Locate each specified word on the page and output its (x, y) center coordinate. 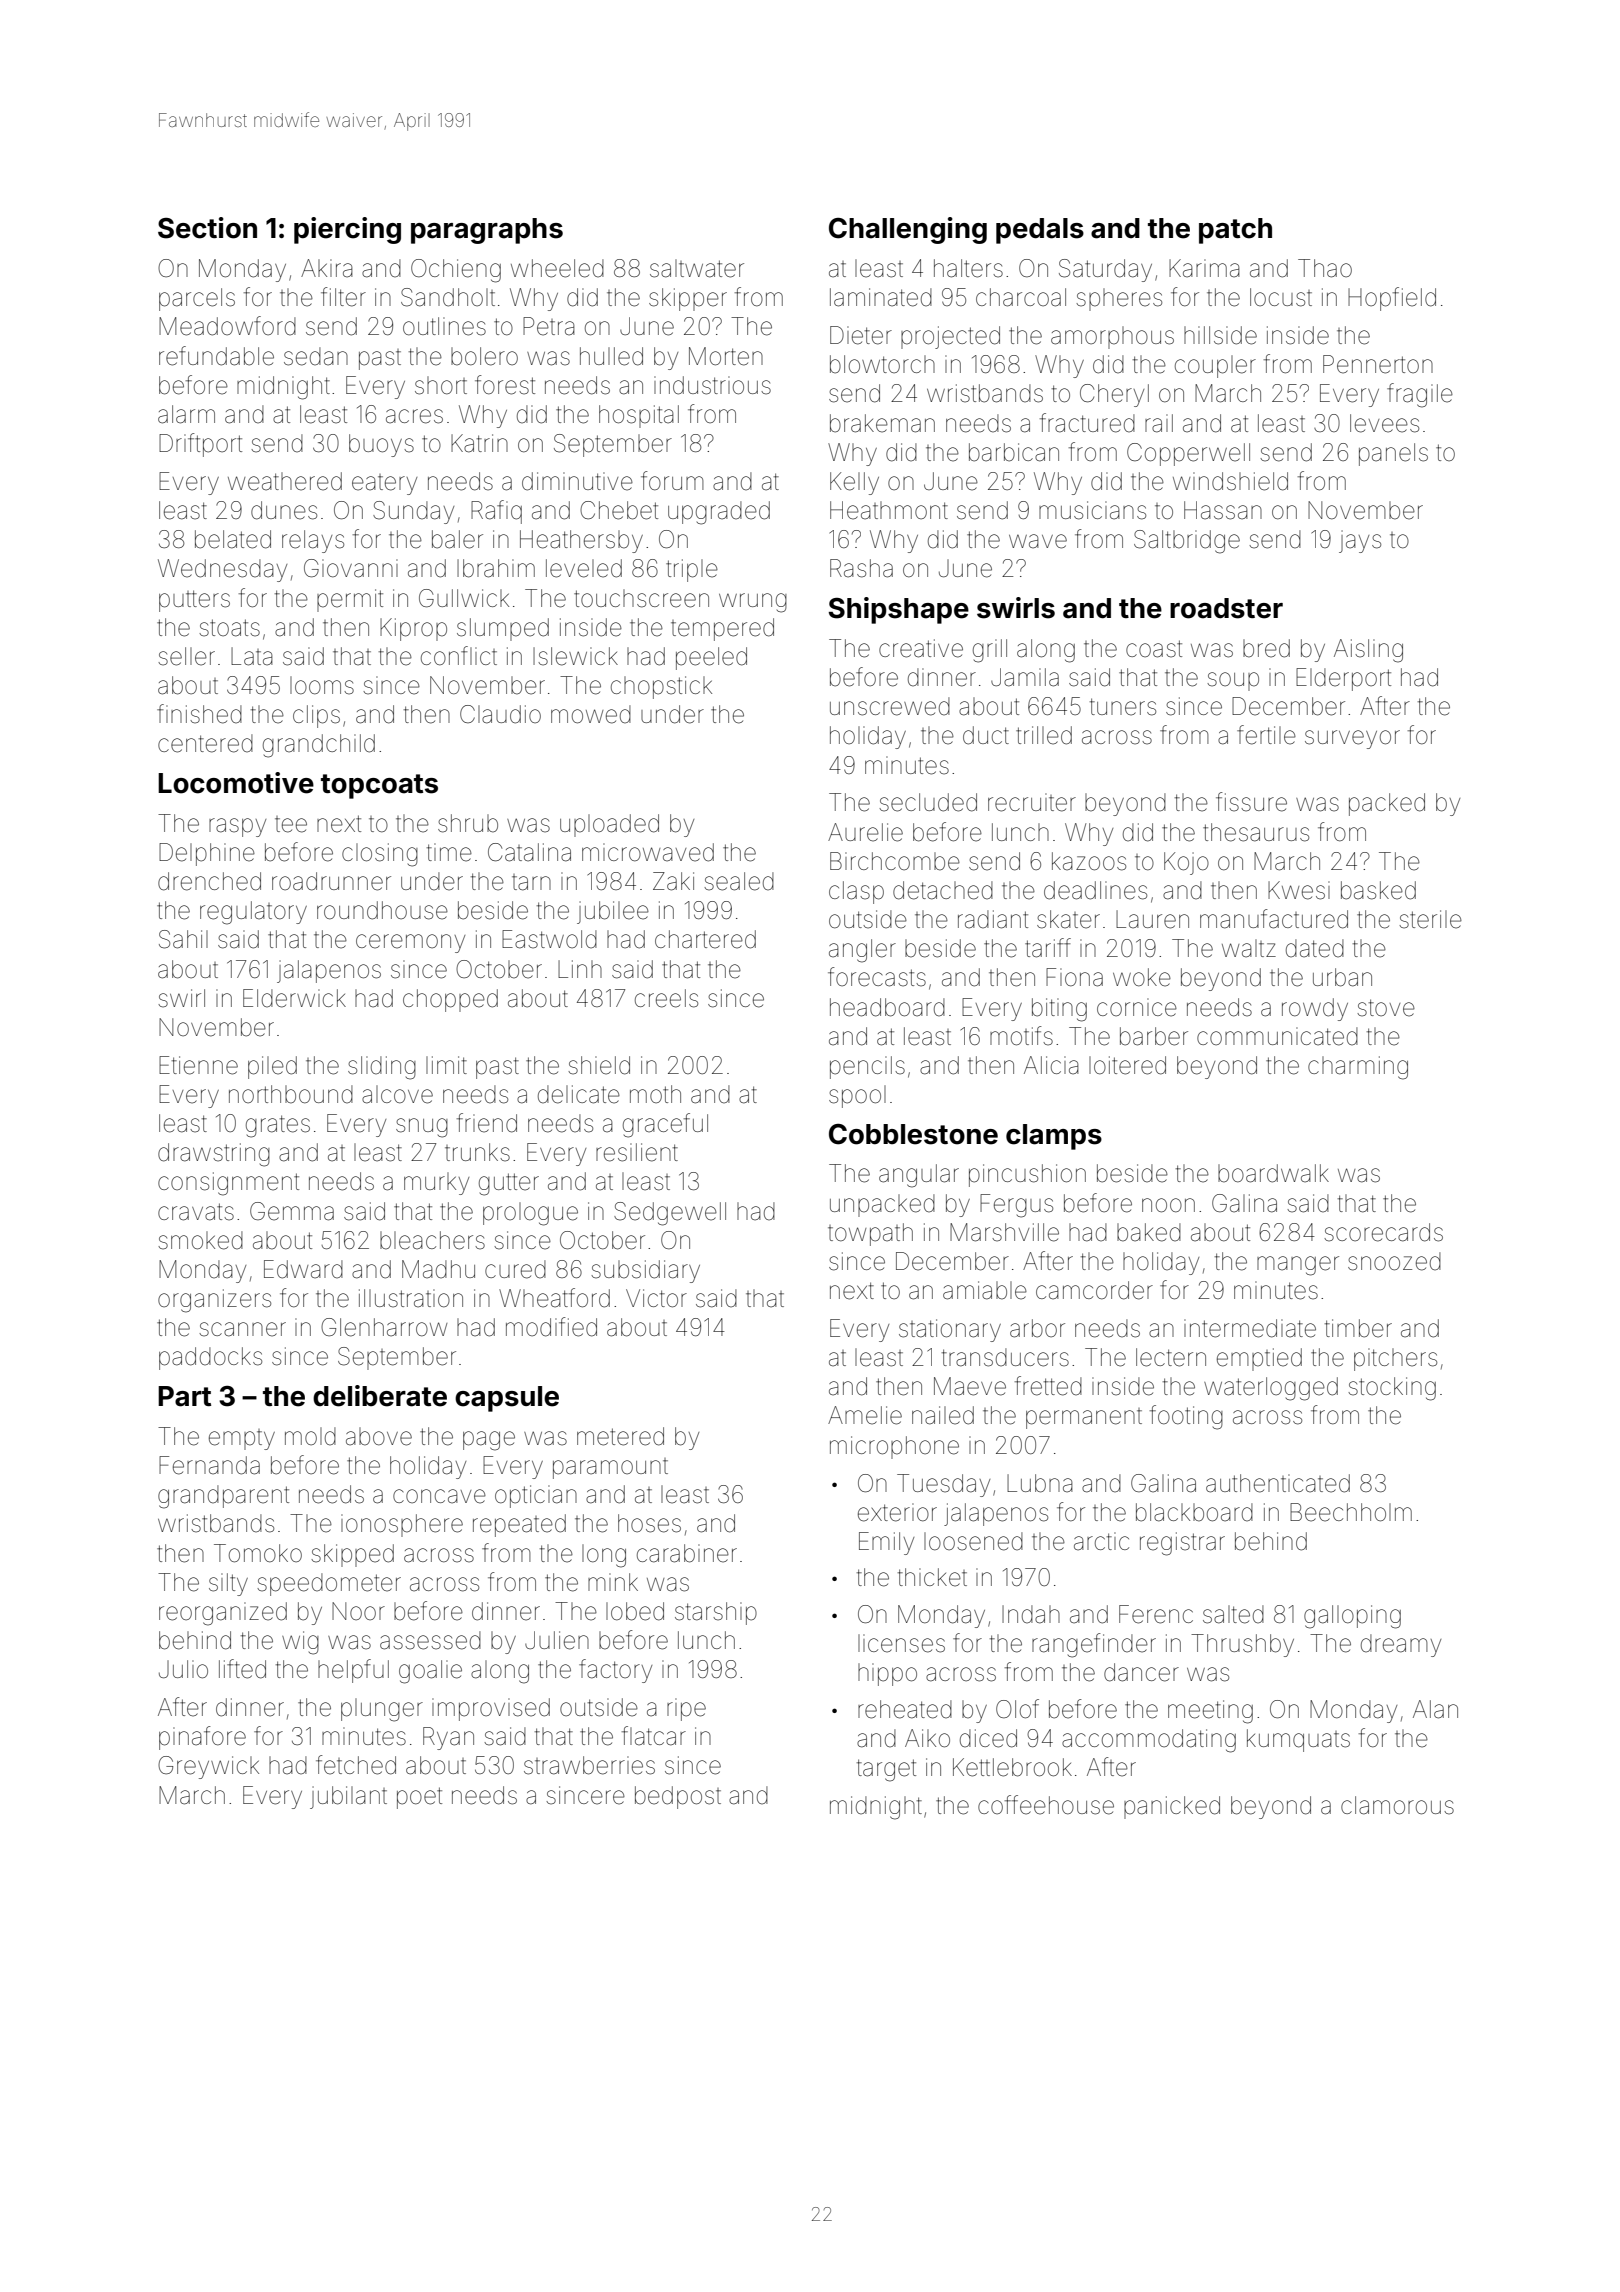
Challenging (908, 230)
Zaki (673, 881)
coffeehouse (1046, 1805)
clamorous (1397, 1805)
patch (1235, 231)
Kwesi (1299, 890)
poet (419, 1798)
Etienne (198, 1065)
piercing (347, 230)
